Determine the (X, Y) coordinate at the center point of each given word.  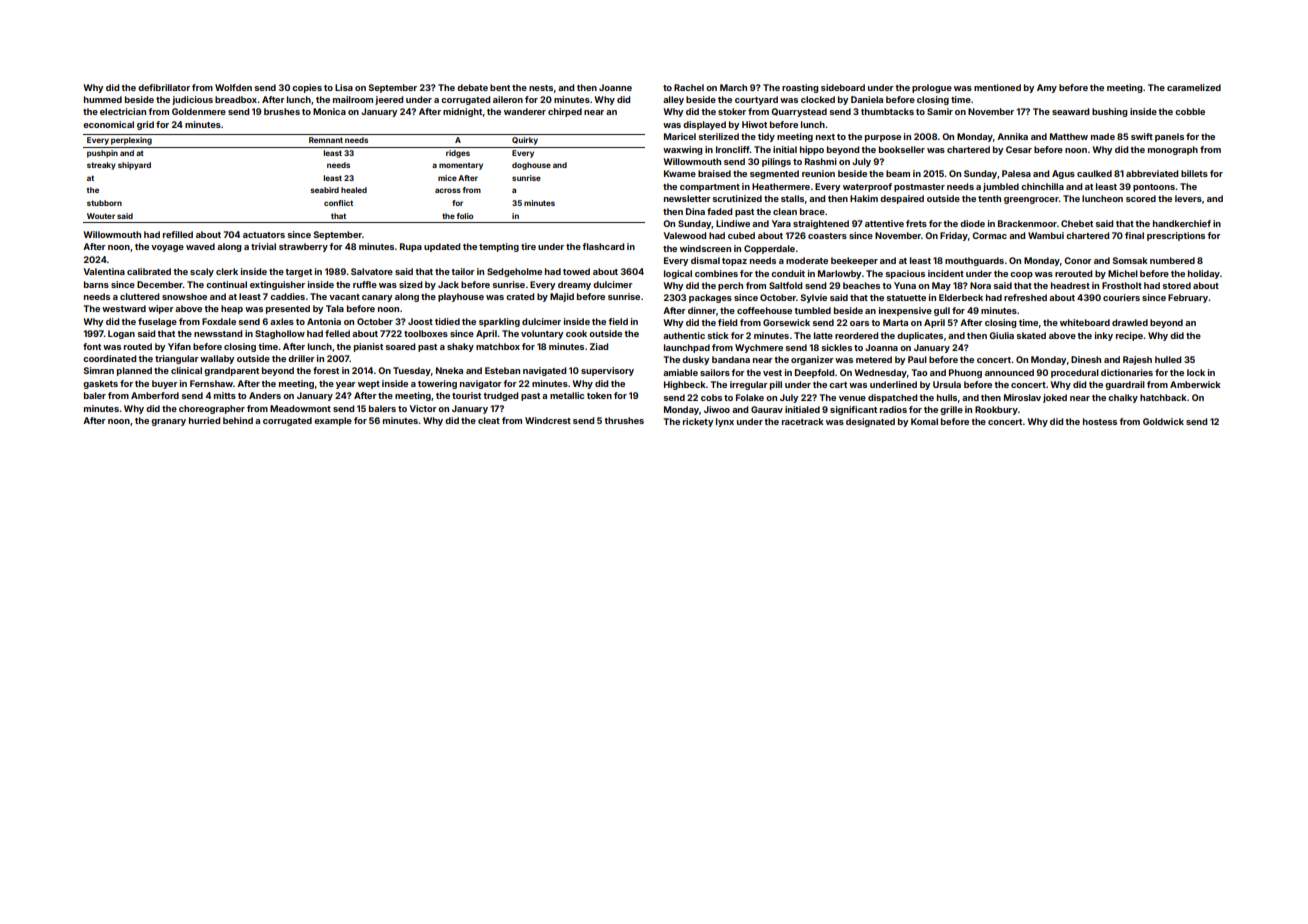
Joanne (615, 87)
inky (1104, 336)
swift (1142, 136)
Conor (1078, 260)
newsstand (218, 333)
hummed (103, 99)
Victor (423, 408)
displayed (704, 125)
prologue (932, 88)
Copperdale (769, 249)
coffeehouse (764, 310)
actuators (264, 235)
